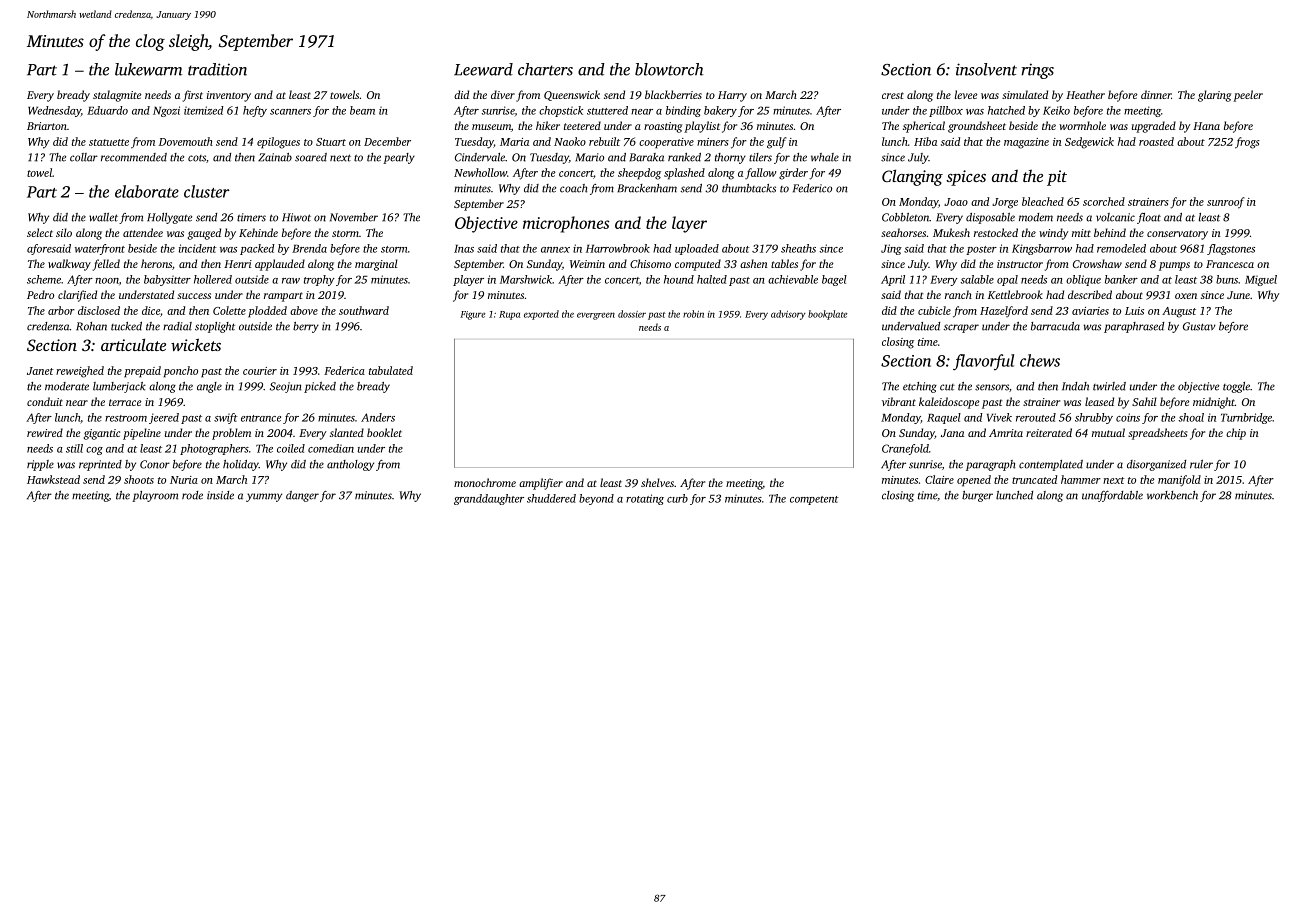 The height and width of the screenshot is (924, 1308). I want to click on workbench, so click(1172, 495).
